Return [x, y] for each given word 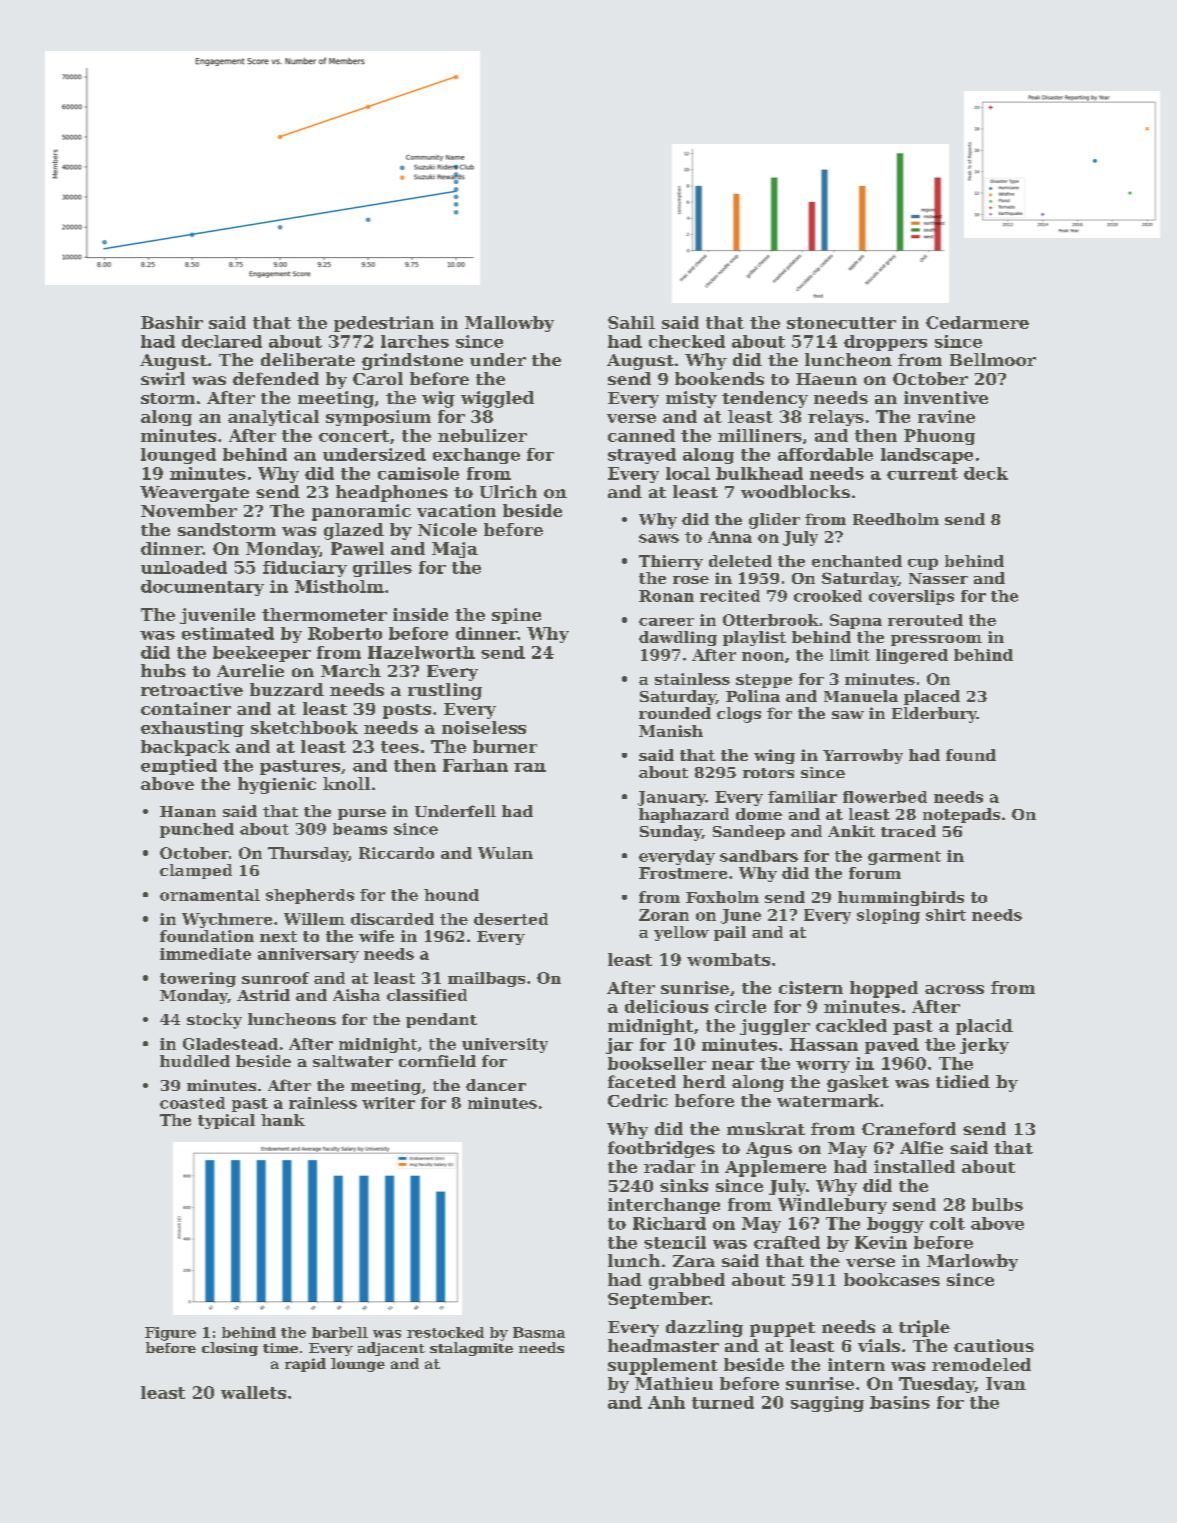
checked [687, 341]
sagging [827, 1404]
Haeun [826, 379]
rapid [305, 1365]
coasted [192, 1103]
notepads [961, 815]
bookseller [657, 1063]
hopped [884, 989]
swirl [163, 378]
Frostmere [683, 873]
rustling [445, 691]
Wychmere [227, 920]
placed [932, 697]
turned [723, 1402]
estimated [228, 633]
